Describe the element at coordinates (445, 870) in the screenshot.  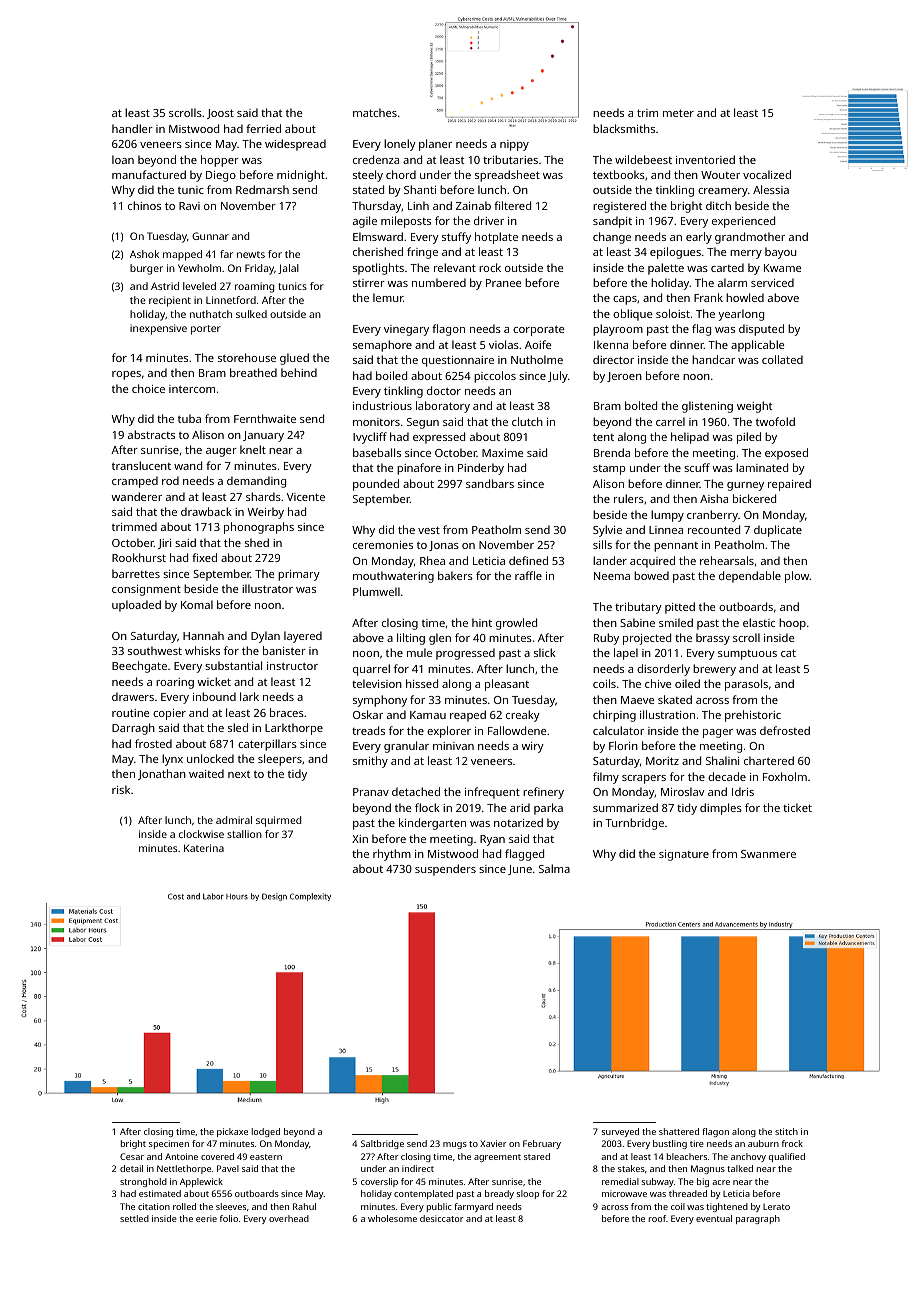
I see `suspenders` at that location.
